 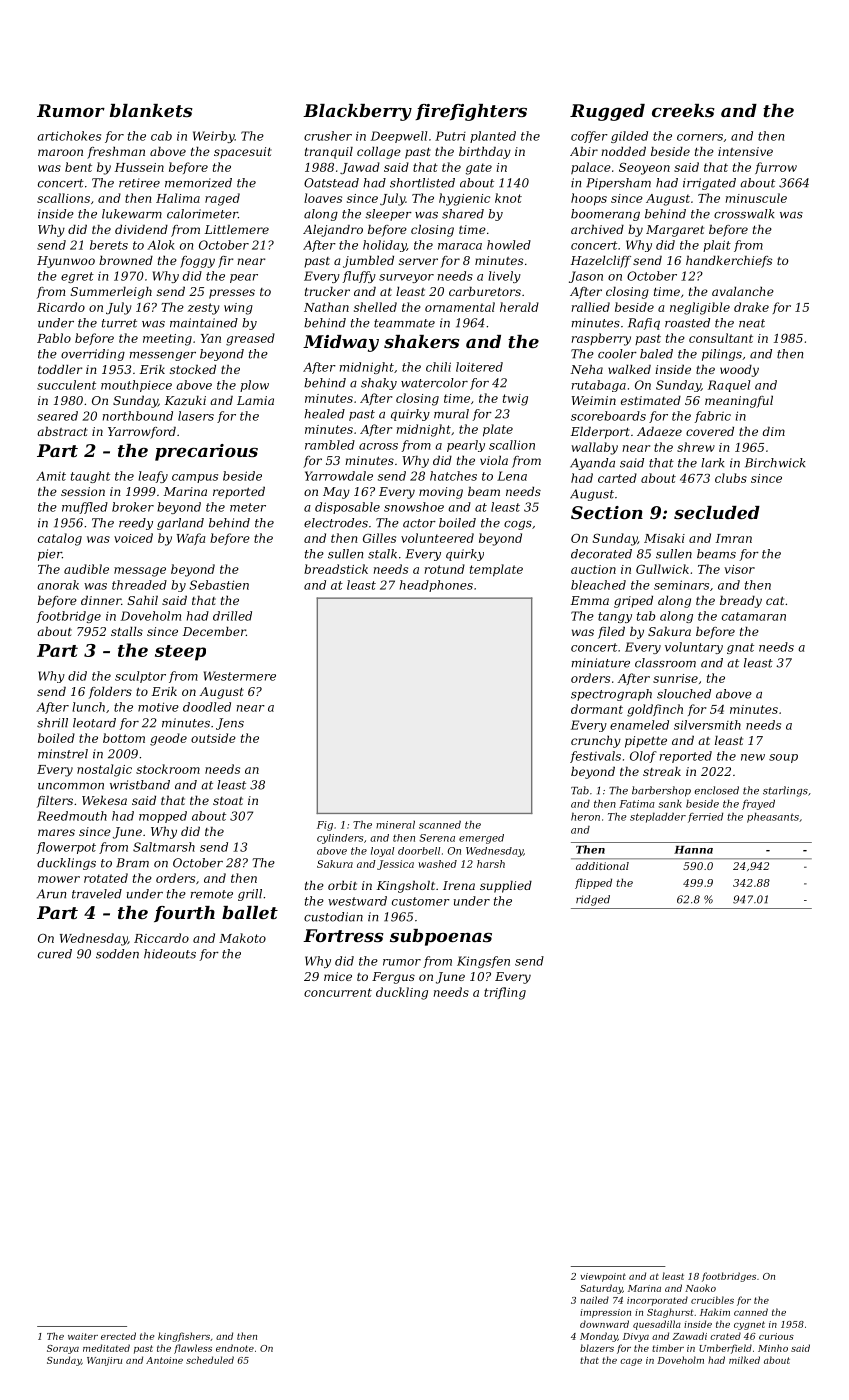 What do you see at coordinates (78, 167) in the screenshot?
I see `bent` at bounding box center [78, 167].
